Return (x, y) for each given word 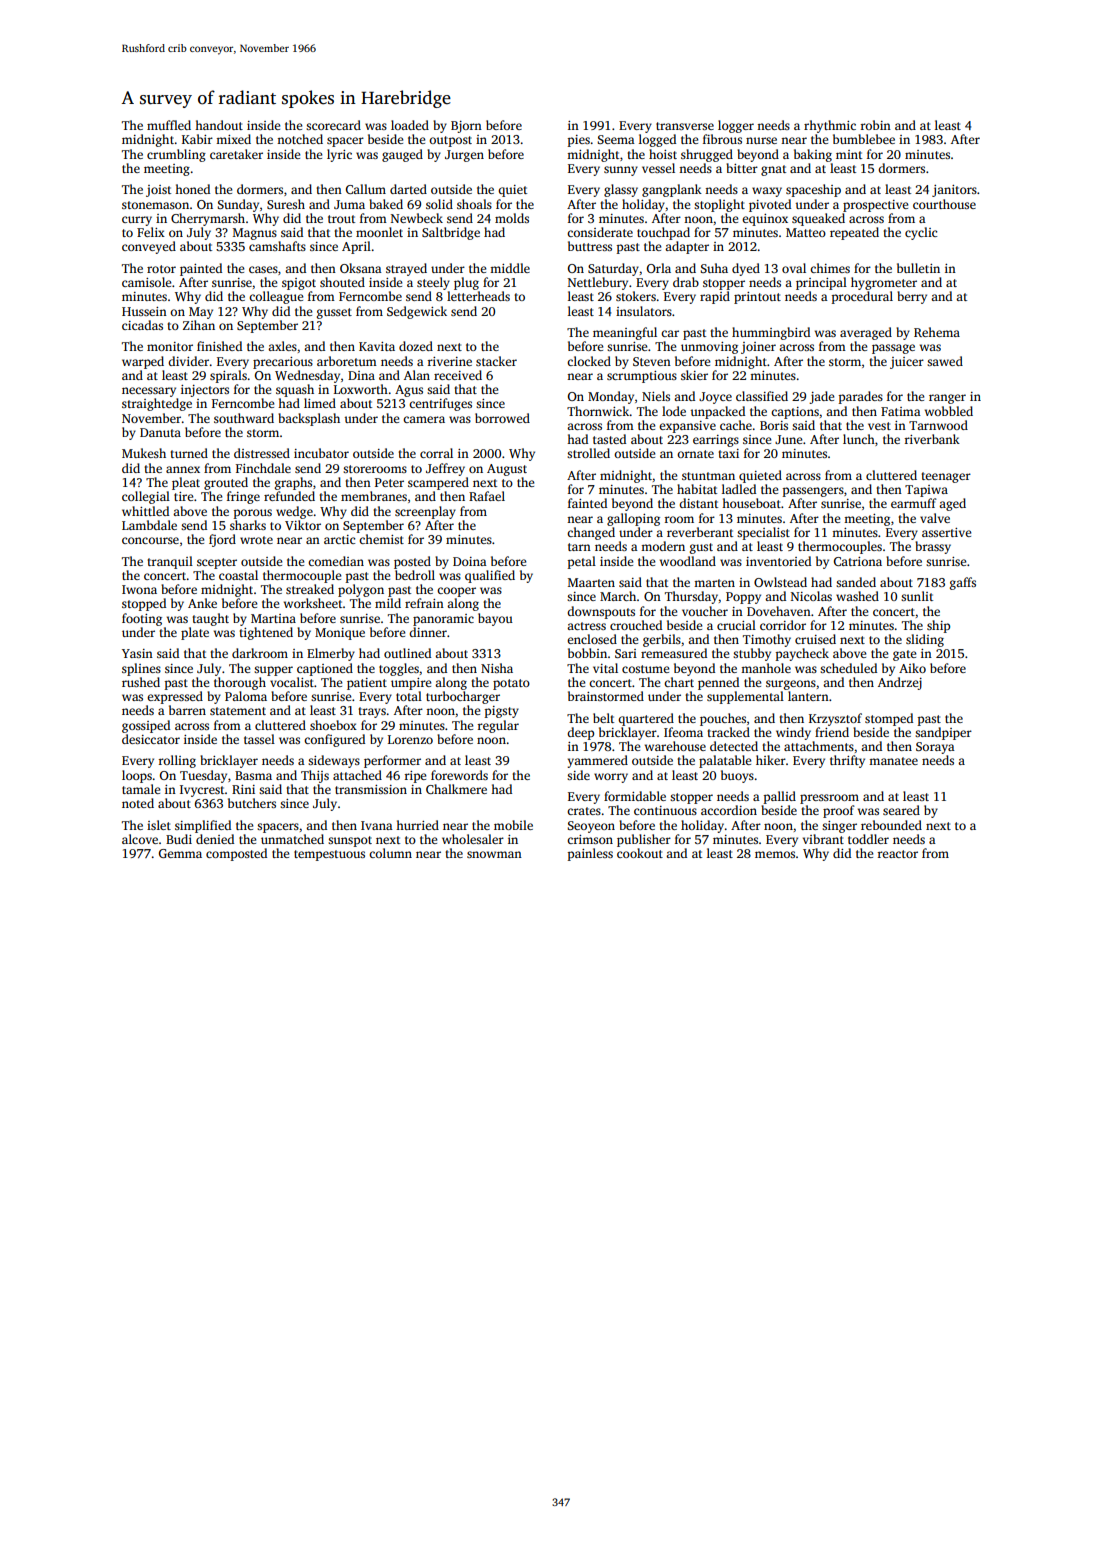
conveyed (149, 247)
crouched (636, 625)
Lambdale (149, 525)
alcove (140, 839)
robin (875, 125)
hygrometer (884, 283)
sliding (925, 640)
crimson (590, 839)
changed (591, 533)
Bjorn (466, 127)
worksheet (313, 603)
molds (512, 218)
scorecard (333, 125)
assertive (947, 532)
